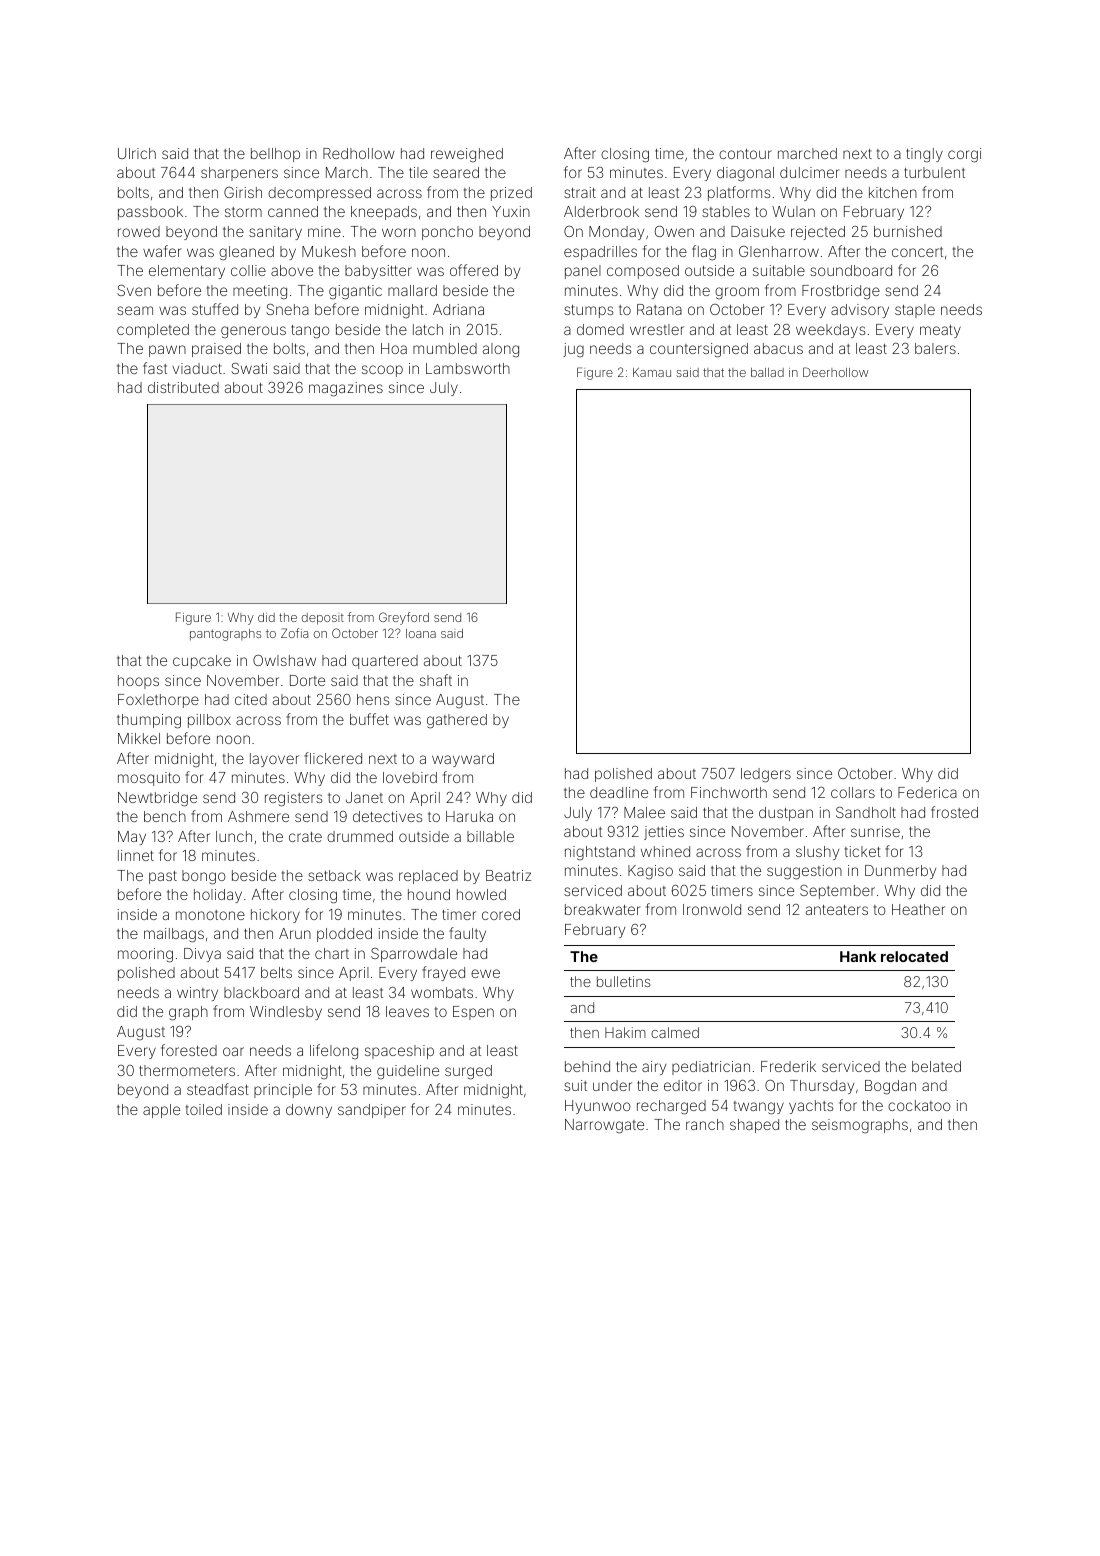 Image resolution: width=1100 pixels, height=1556 pixels. Describe the element at coordinates (407, 1011) in the screenshot. I see `leaves` at that location.
